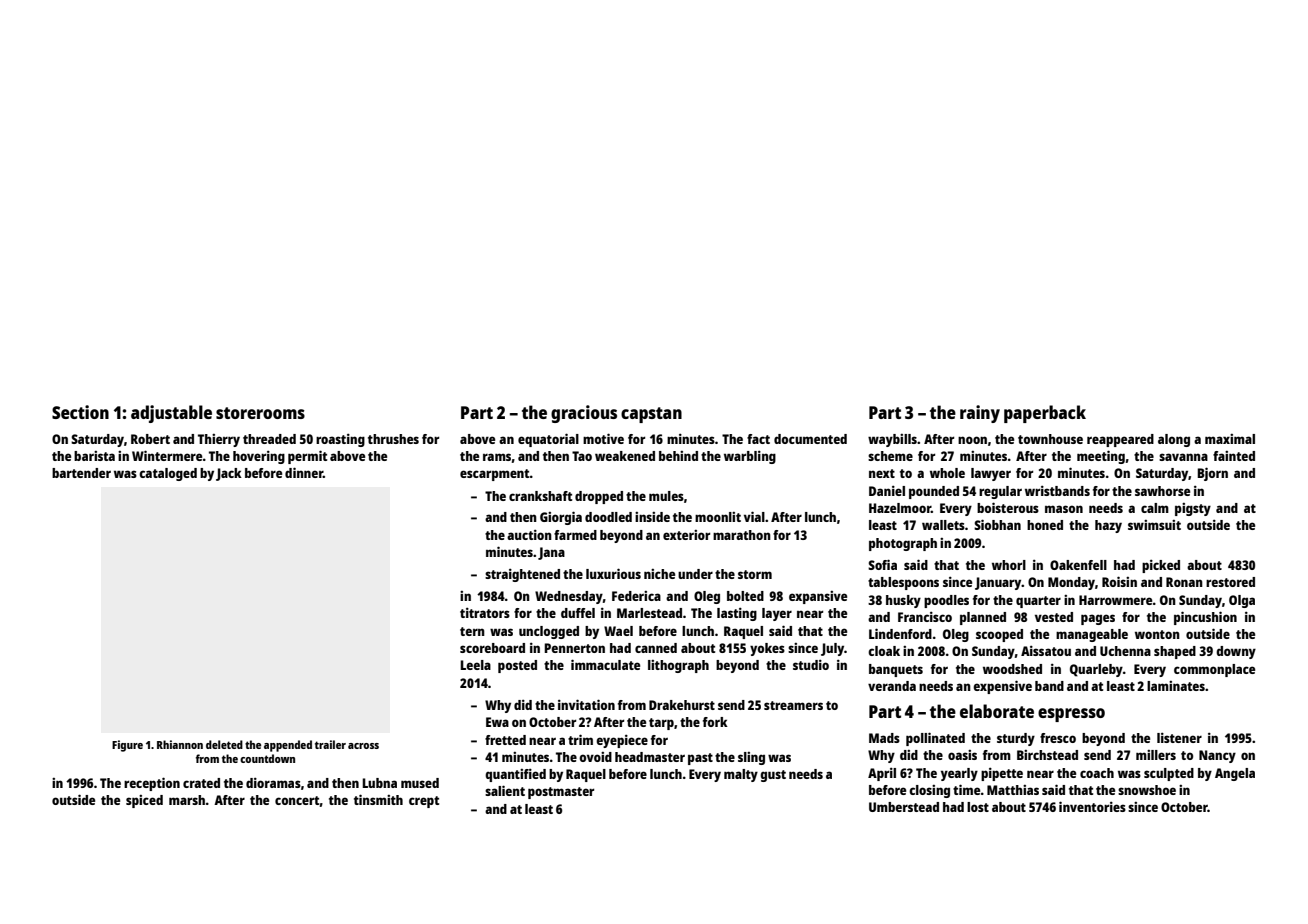 Image resolution: width=1308 pixels, height=924 pixels. Describe the element at coordinates (1046, 651) in the document. I see `Aissatou` at that location.
